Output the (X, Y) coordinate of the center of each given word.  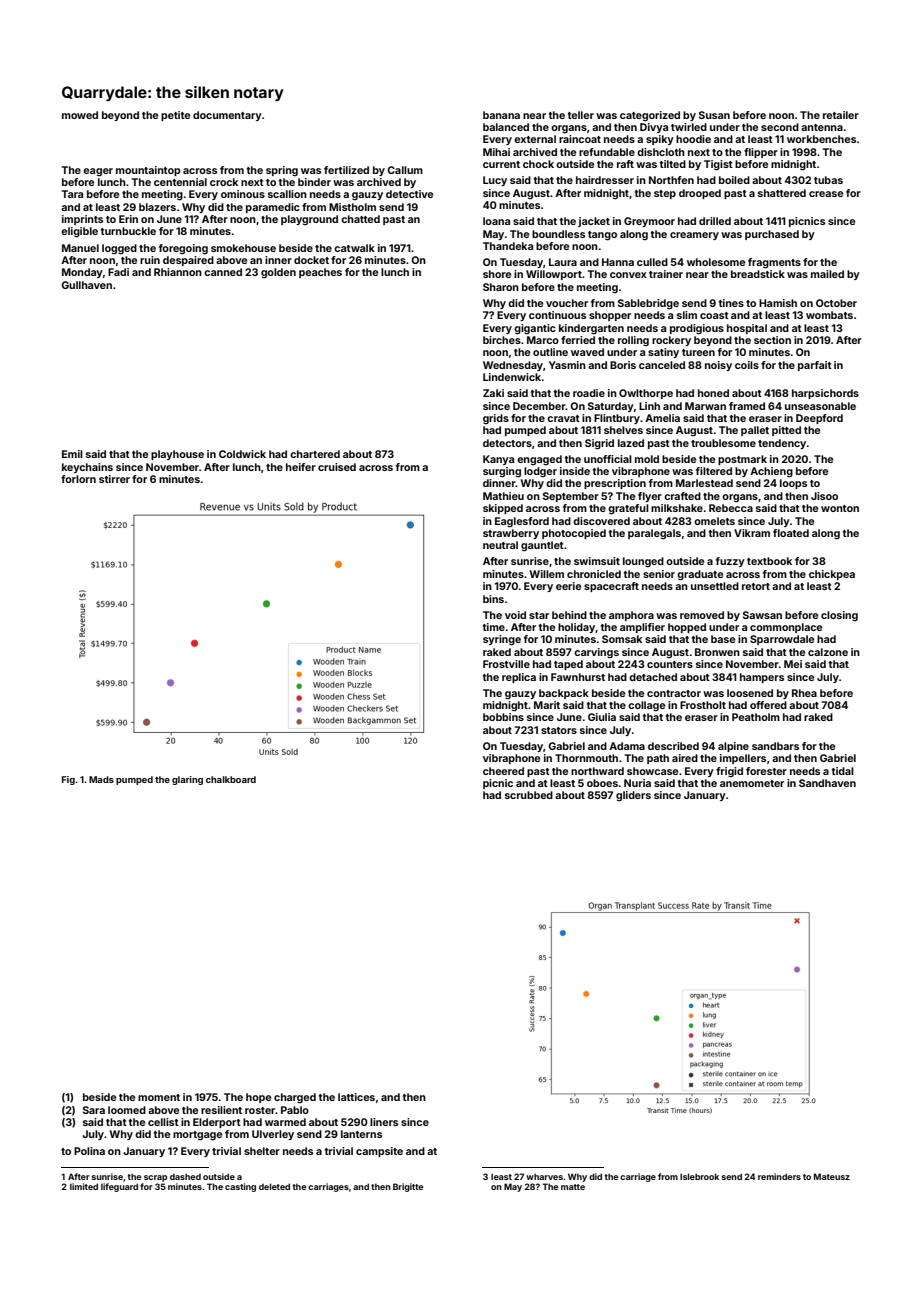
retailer (841, 115)
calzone (828, 652)
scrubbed (529, 795)
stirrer (114, 479)
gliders (633, 796)
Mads (101, 779)
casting (240, 1187)
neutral (500, 545)
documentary (227, 116)
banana (501, 115)
